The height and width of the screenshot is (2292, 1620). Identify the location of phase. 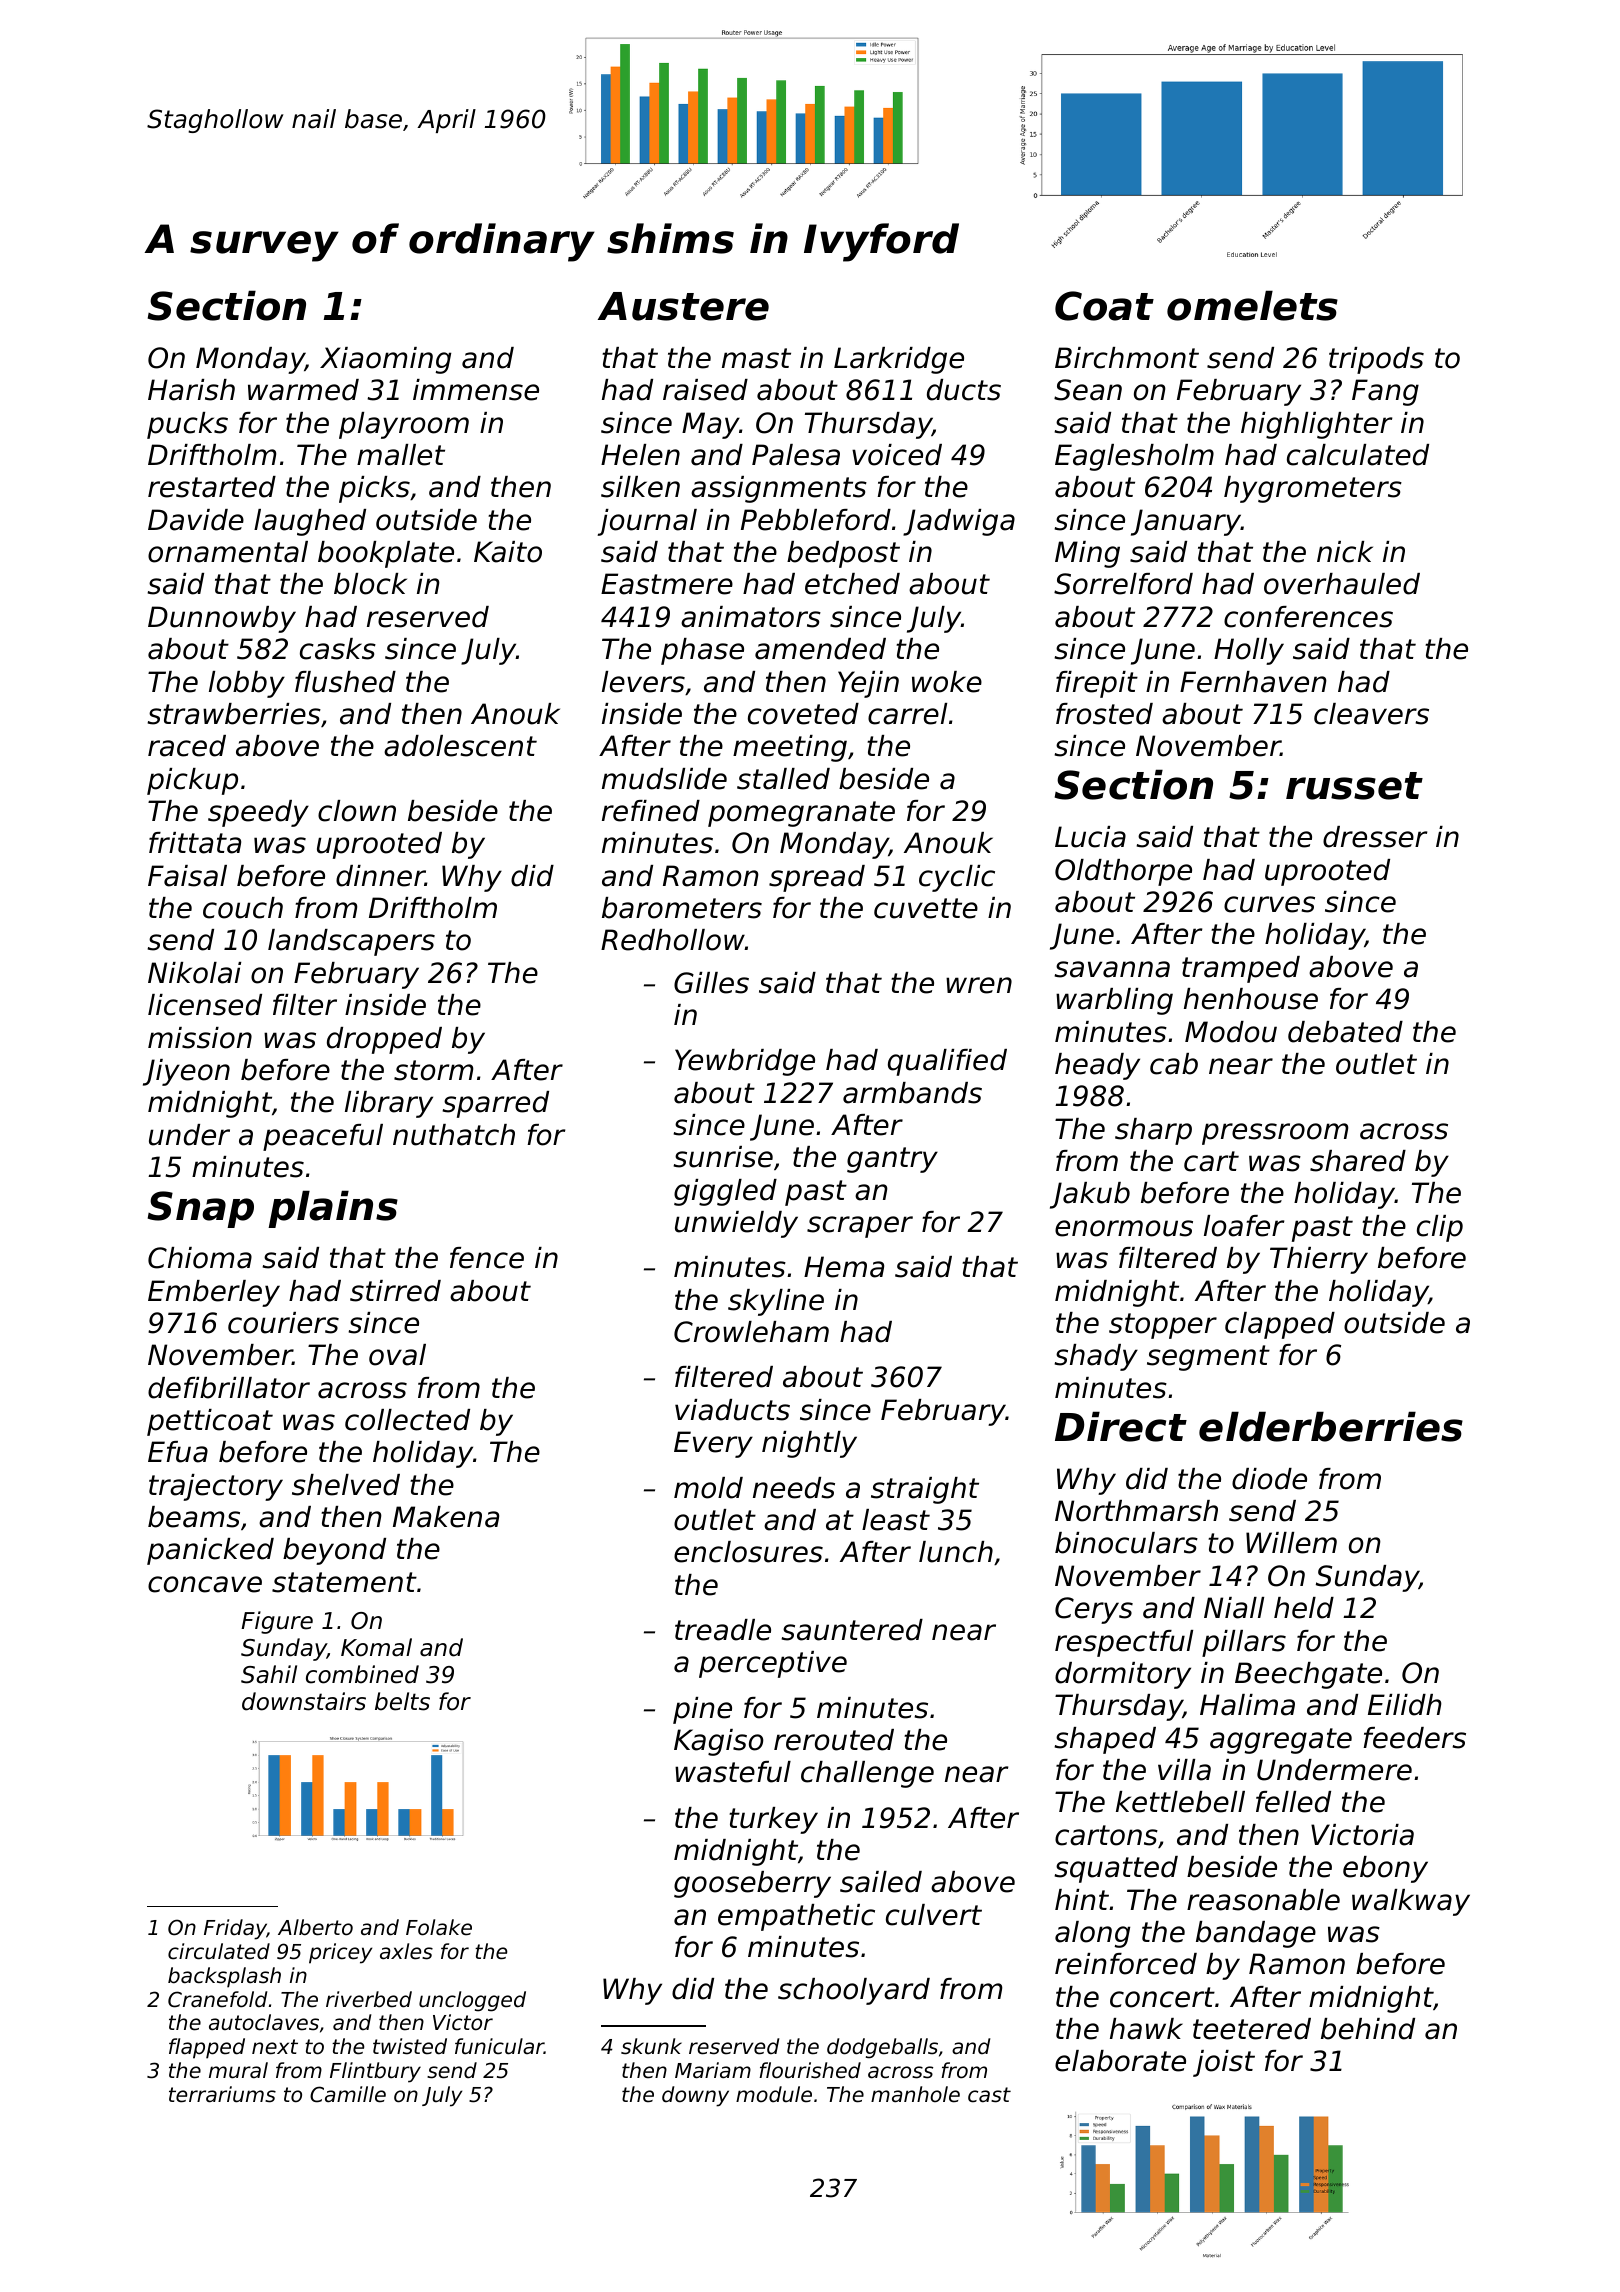
(702, 651).
